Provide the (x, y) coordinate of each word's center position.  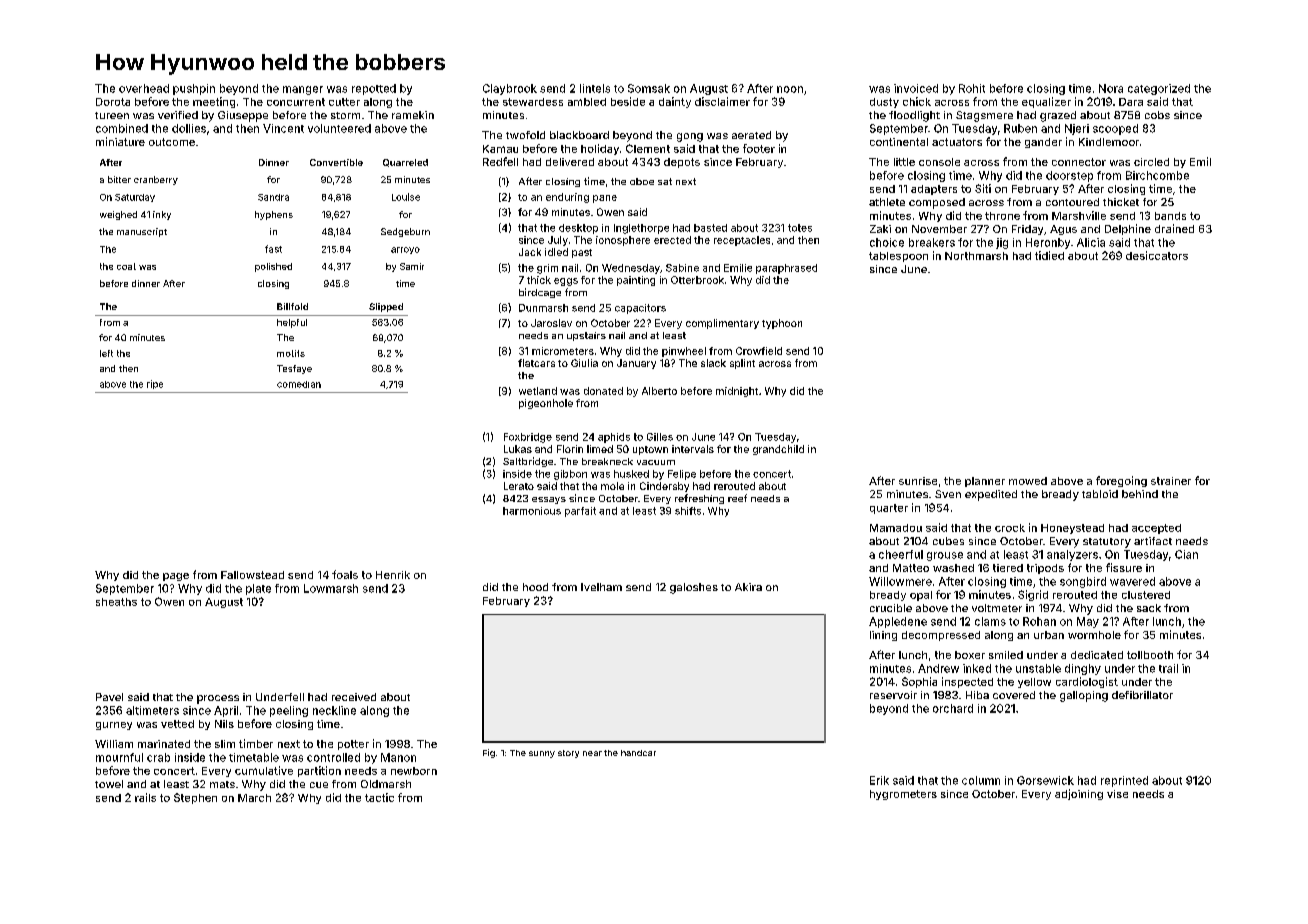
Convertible (336, 162)
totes (800, 228)
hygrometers (903, 795)
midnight (737, 392)
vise (1117, 794)
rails (145, 797)
